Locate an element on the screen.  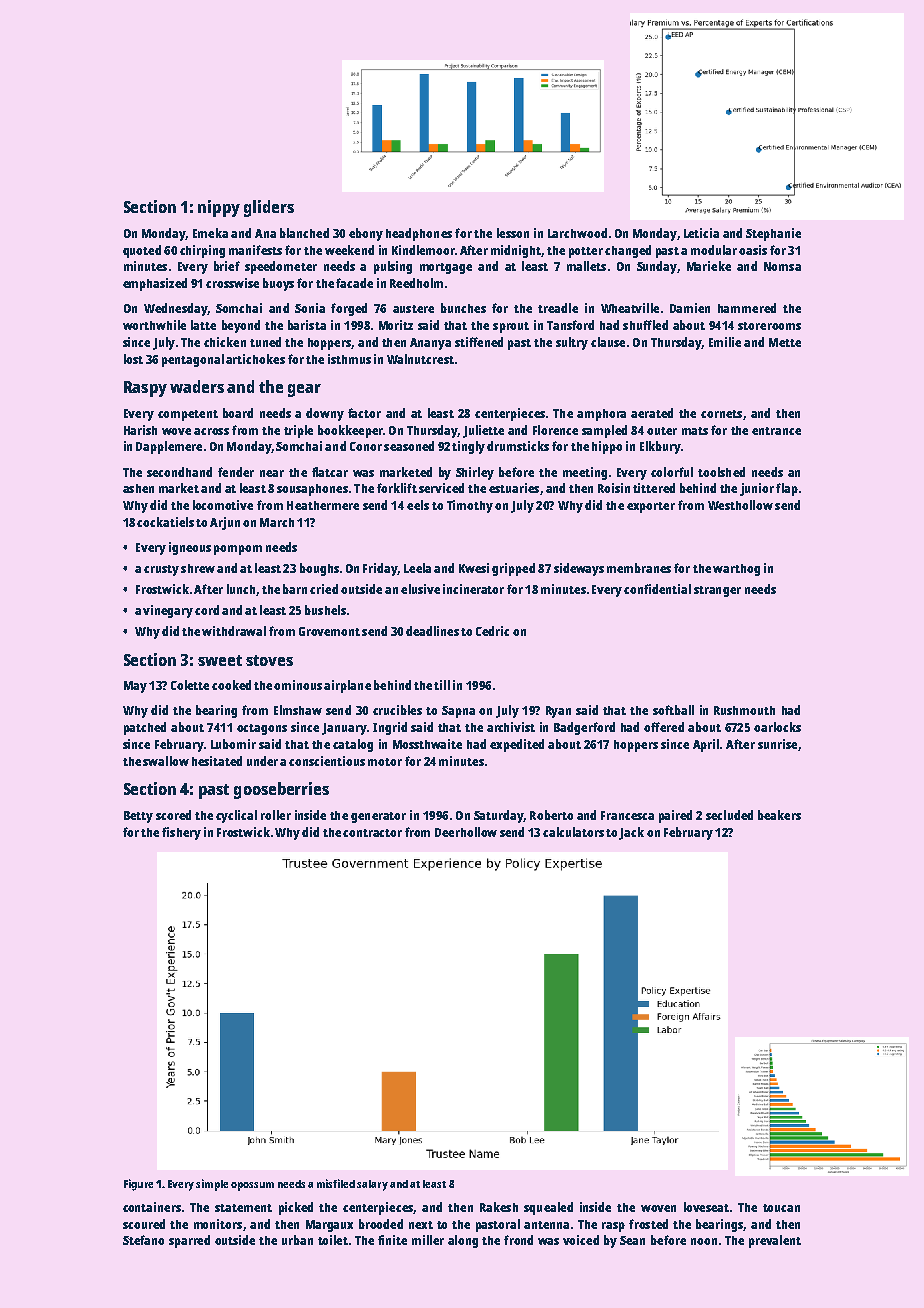
Nomsa is located at coordinates (782, 266).
